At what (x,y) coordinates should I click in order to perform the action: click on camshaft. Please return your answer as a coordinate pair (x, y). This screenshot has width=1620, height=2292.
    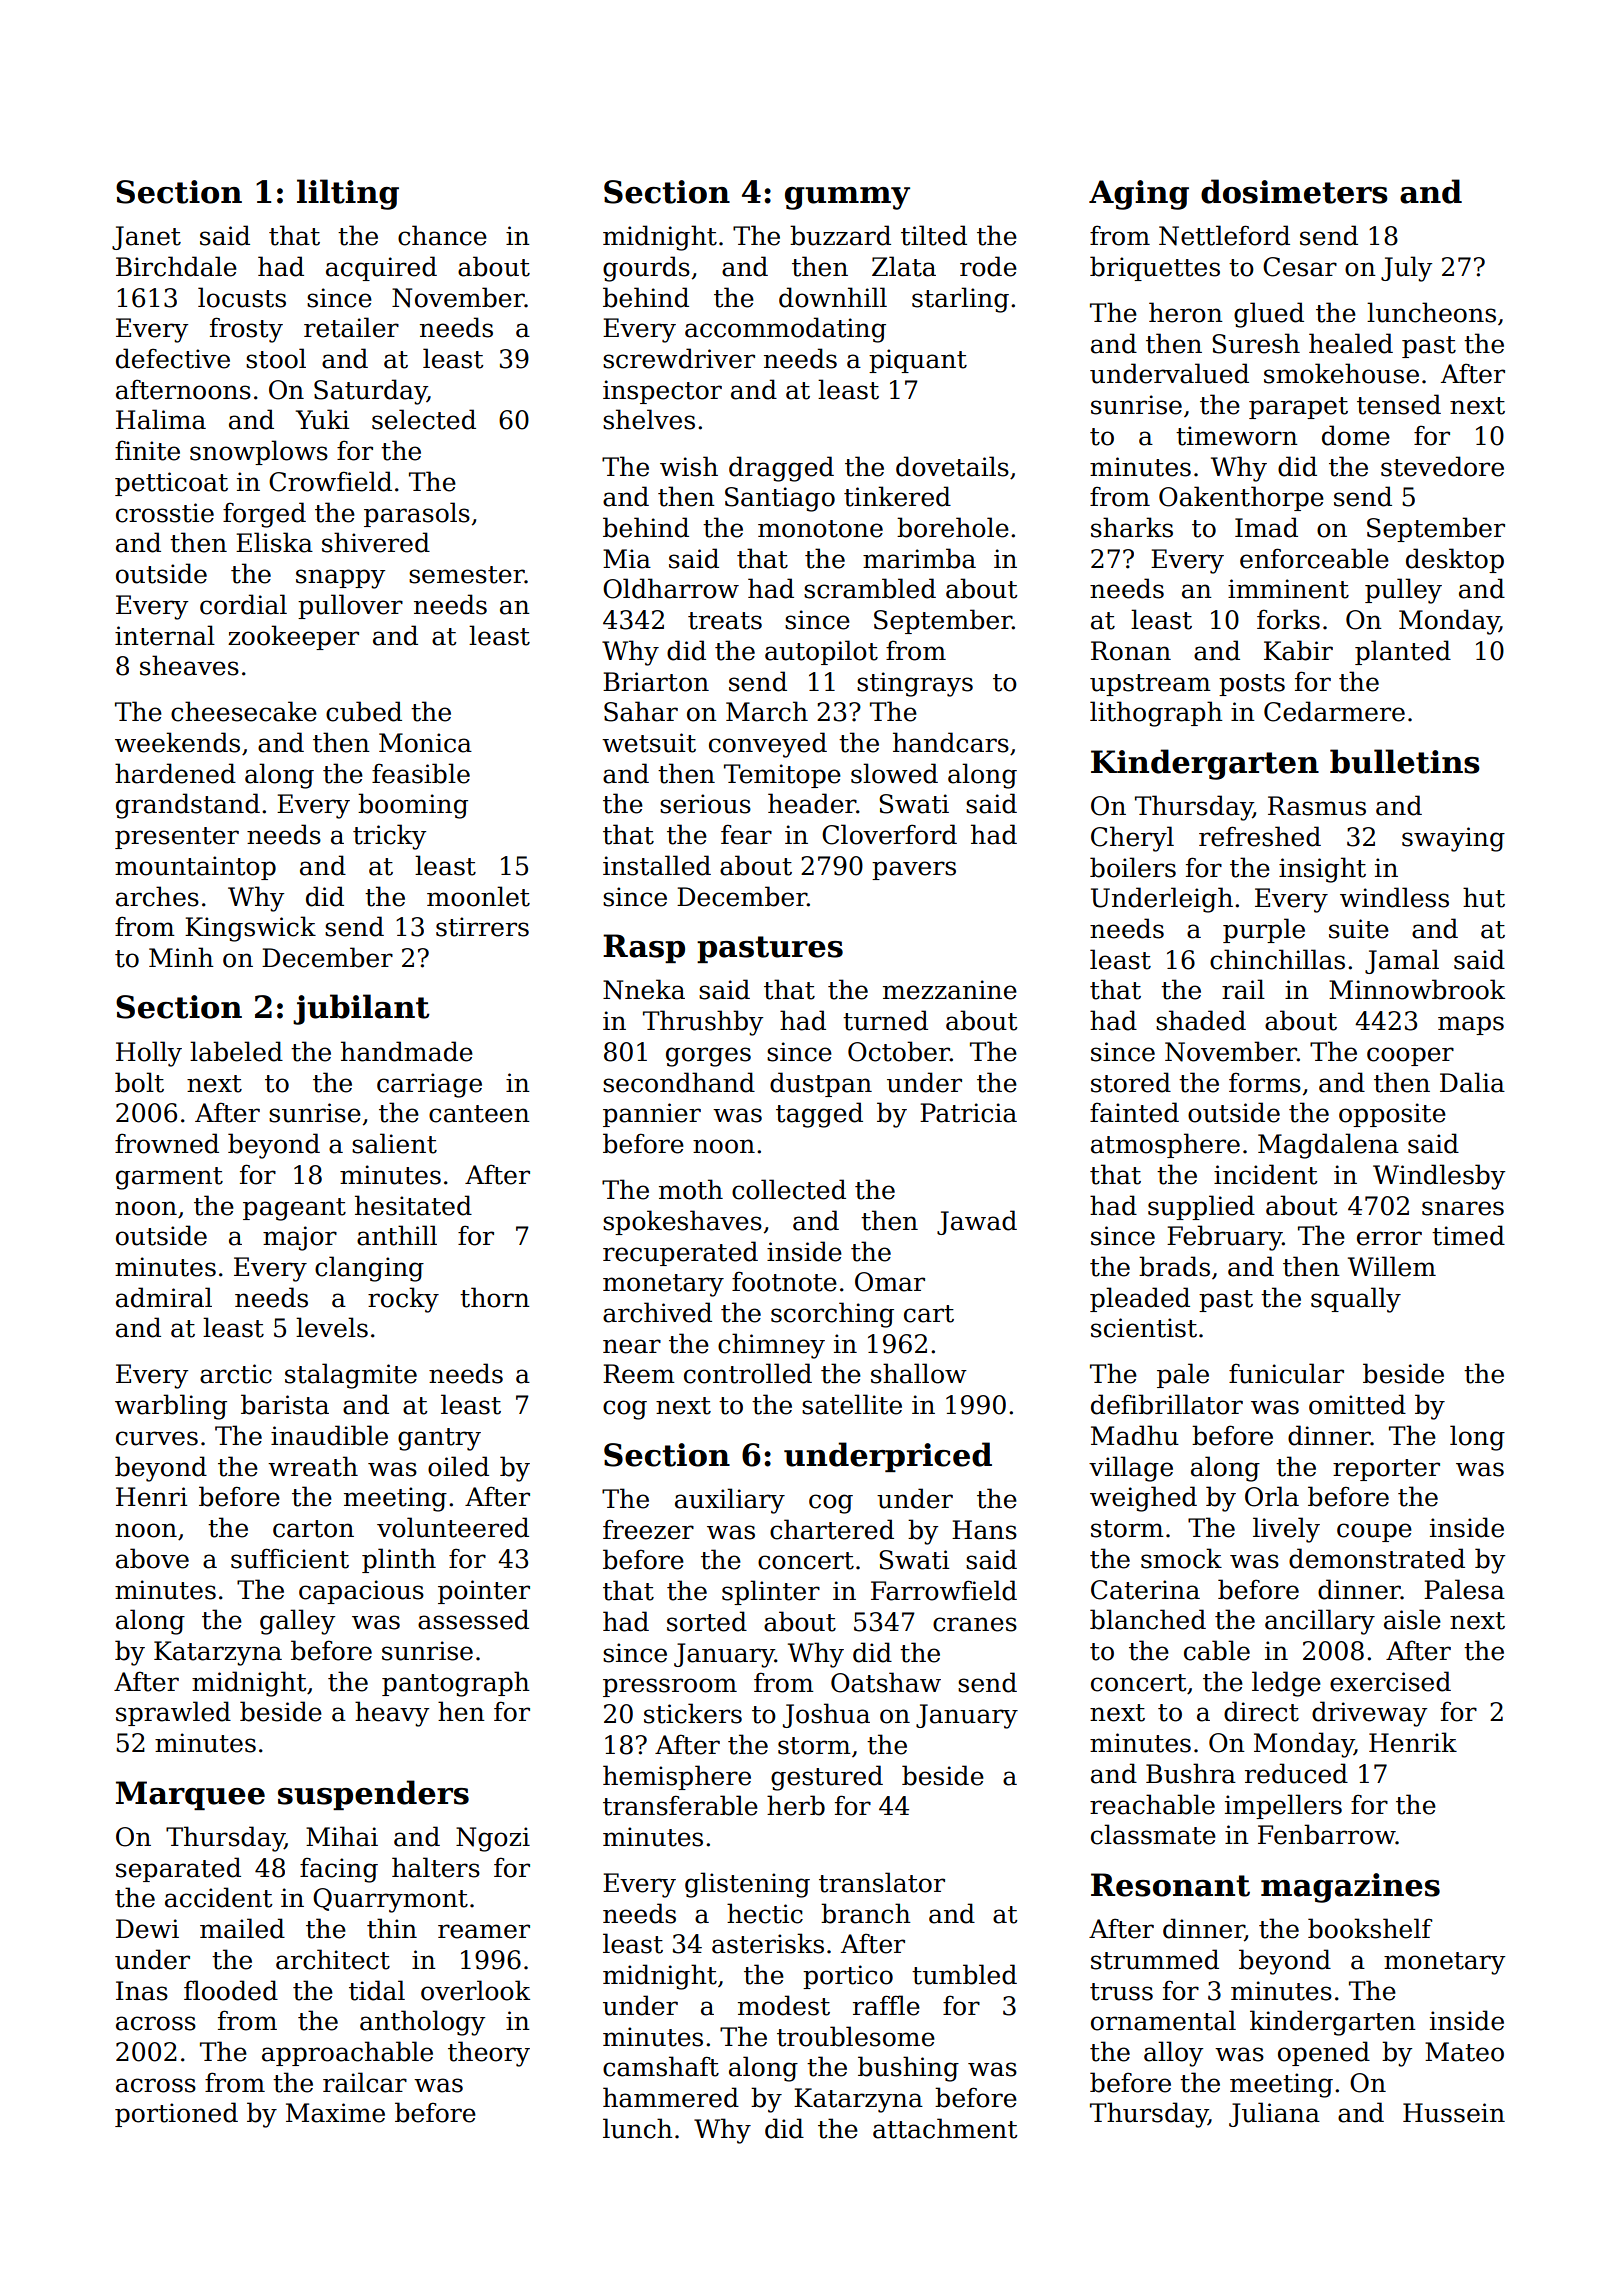
    Looking at the image, I should click on (661, 2066).
